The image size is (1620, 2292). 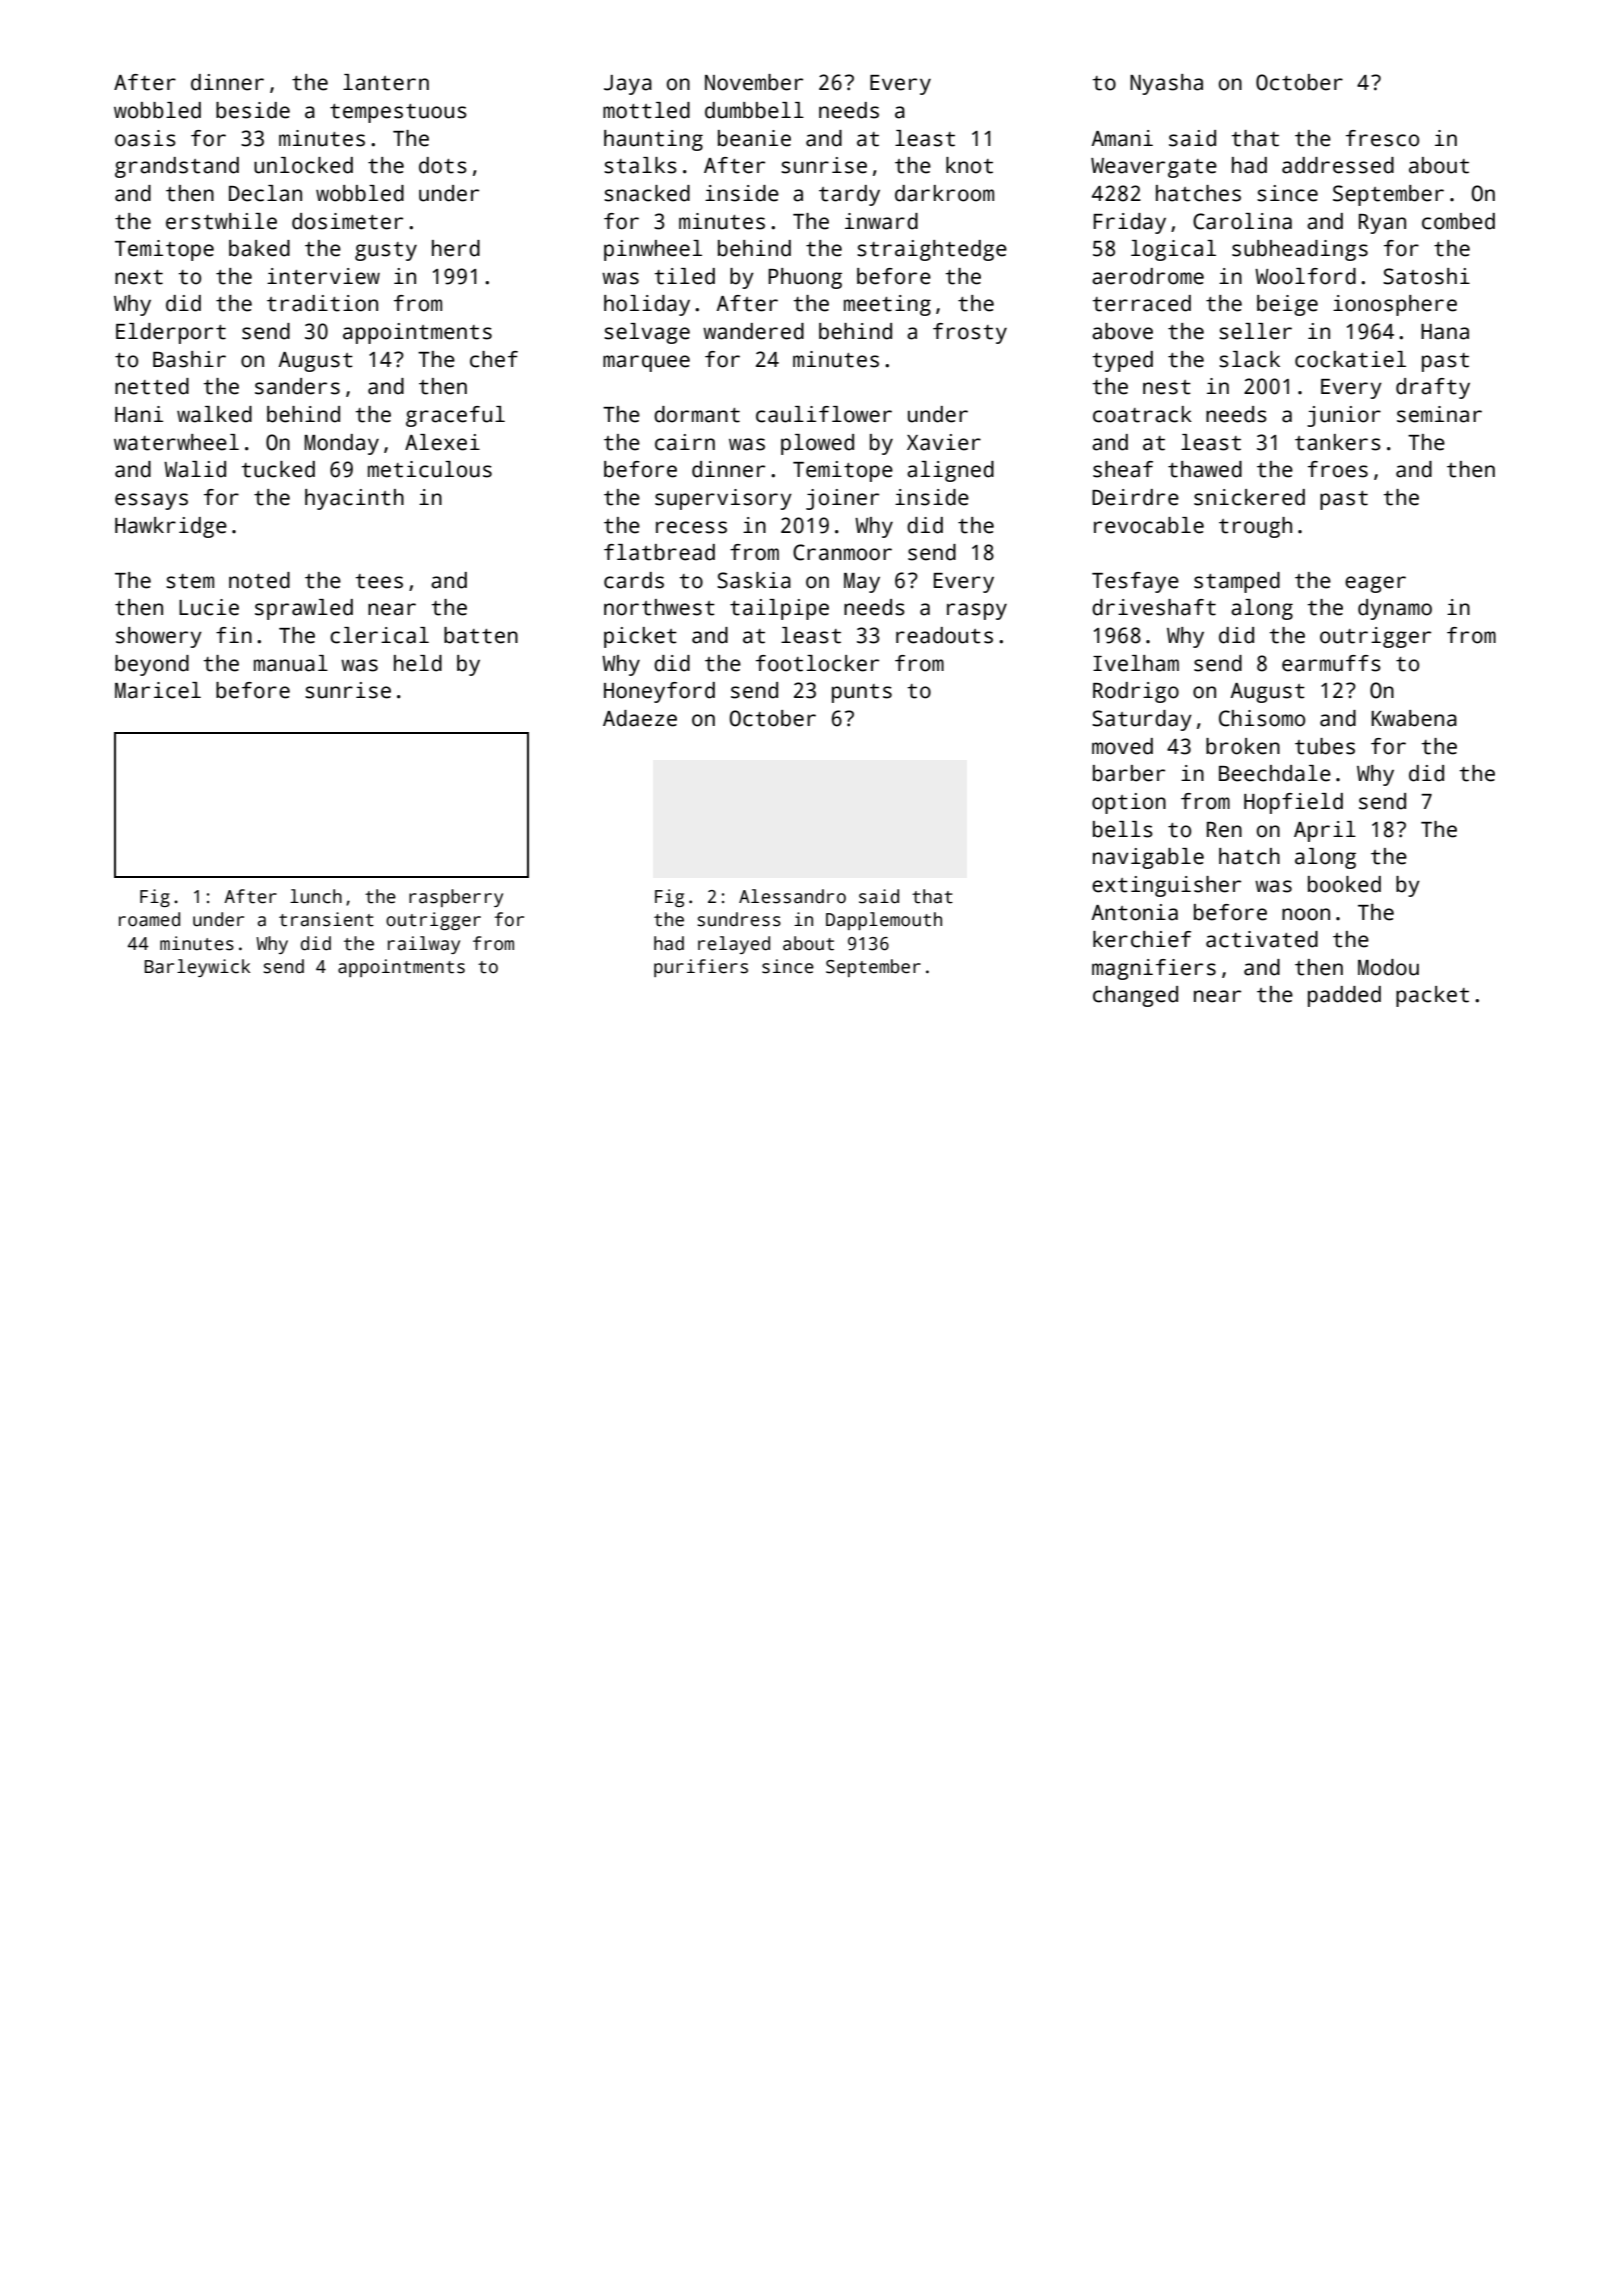 What do you see at coordinates (386, 82) in the screenshot?
I see `lantern` at bounding box center [386, 82].
